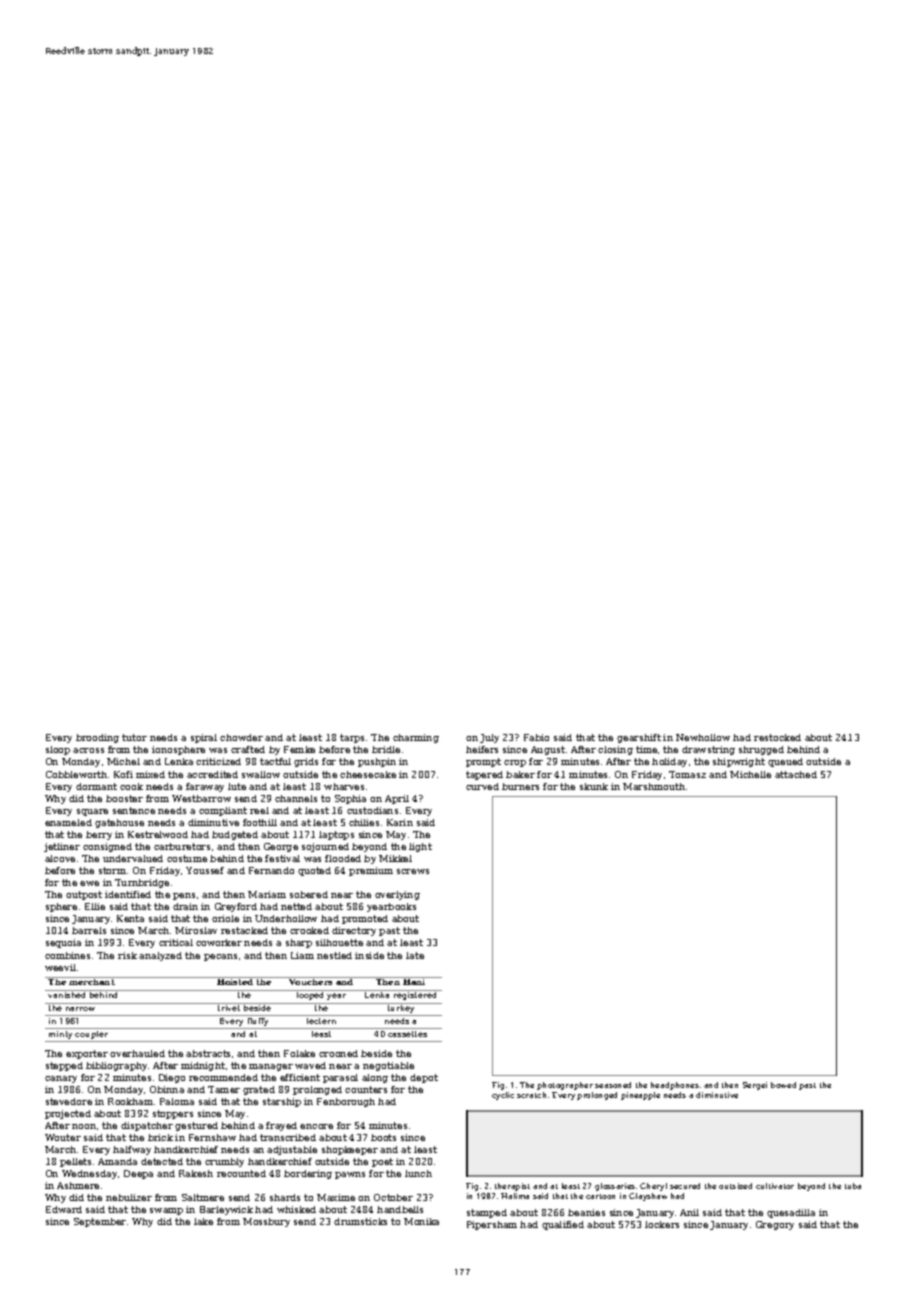 Image resolution: width=908 pixels, height=1316 pixels. What do you see at coordinates (218, 761) in the image?
I see `criticized` at bounding box center [218, 761].
